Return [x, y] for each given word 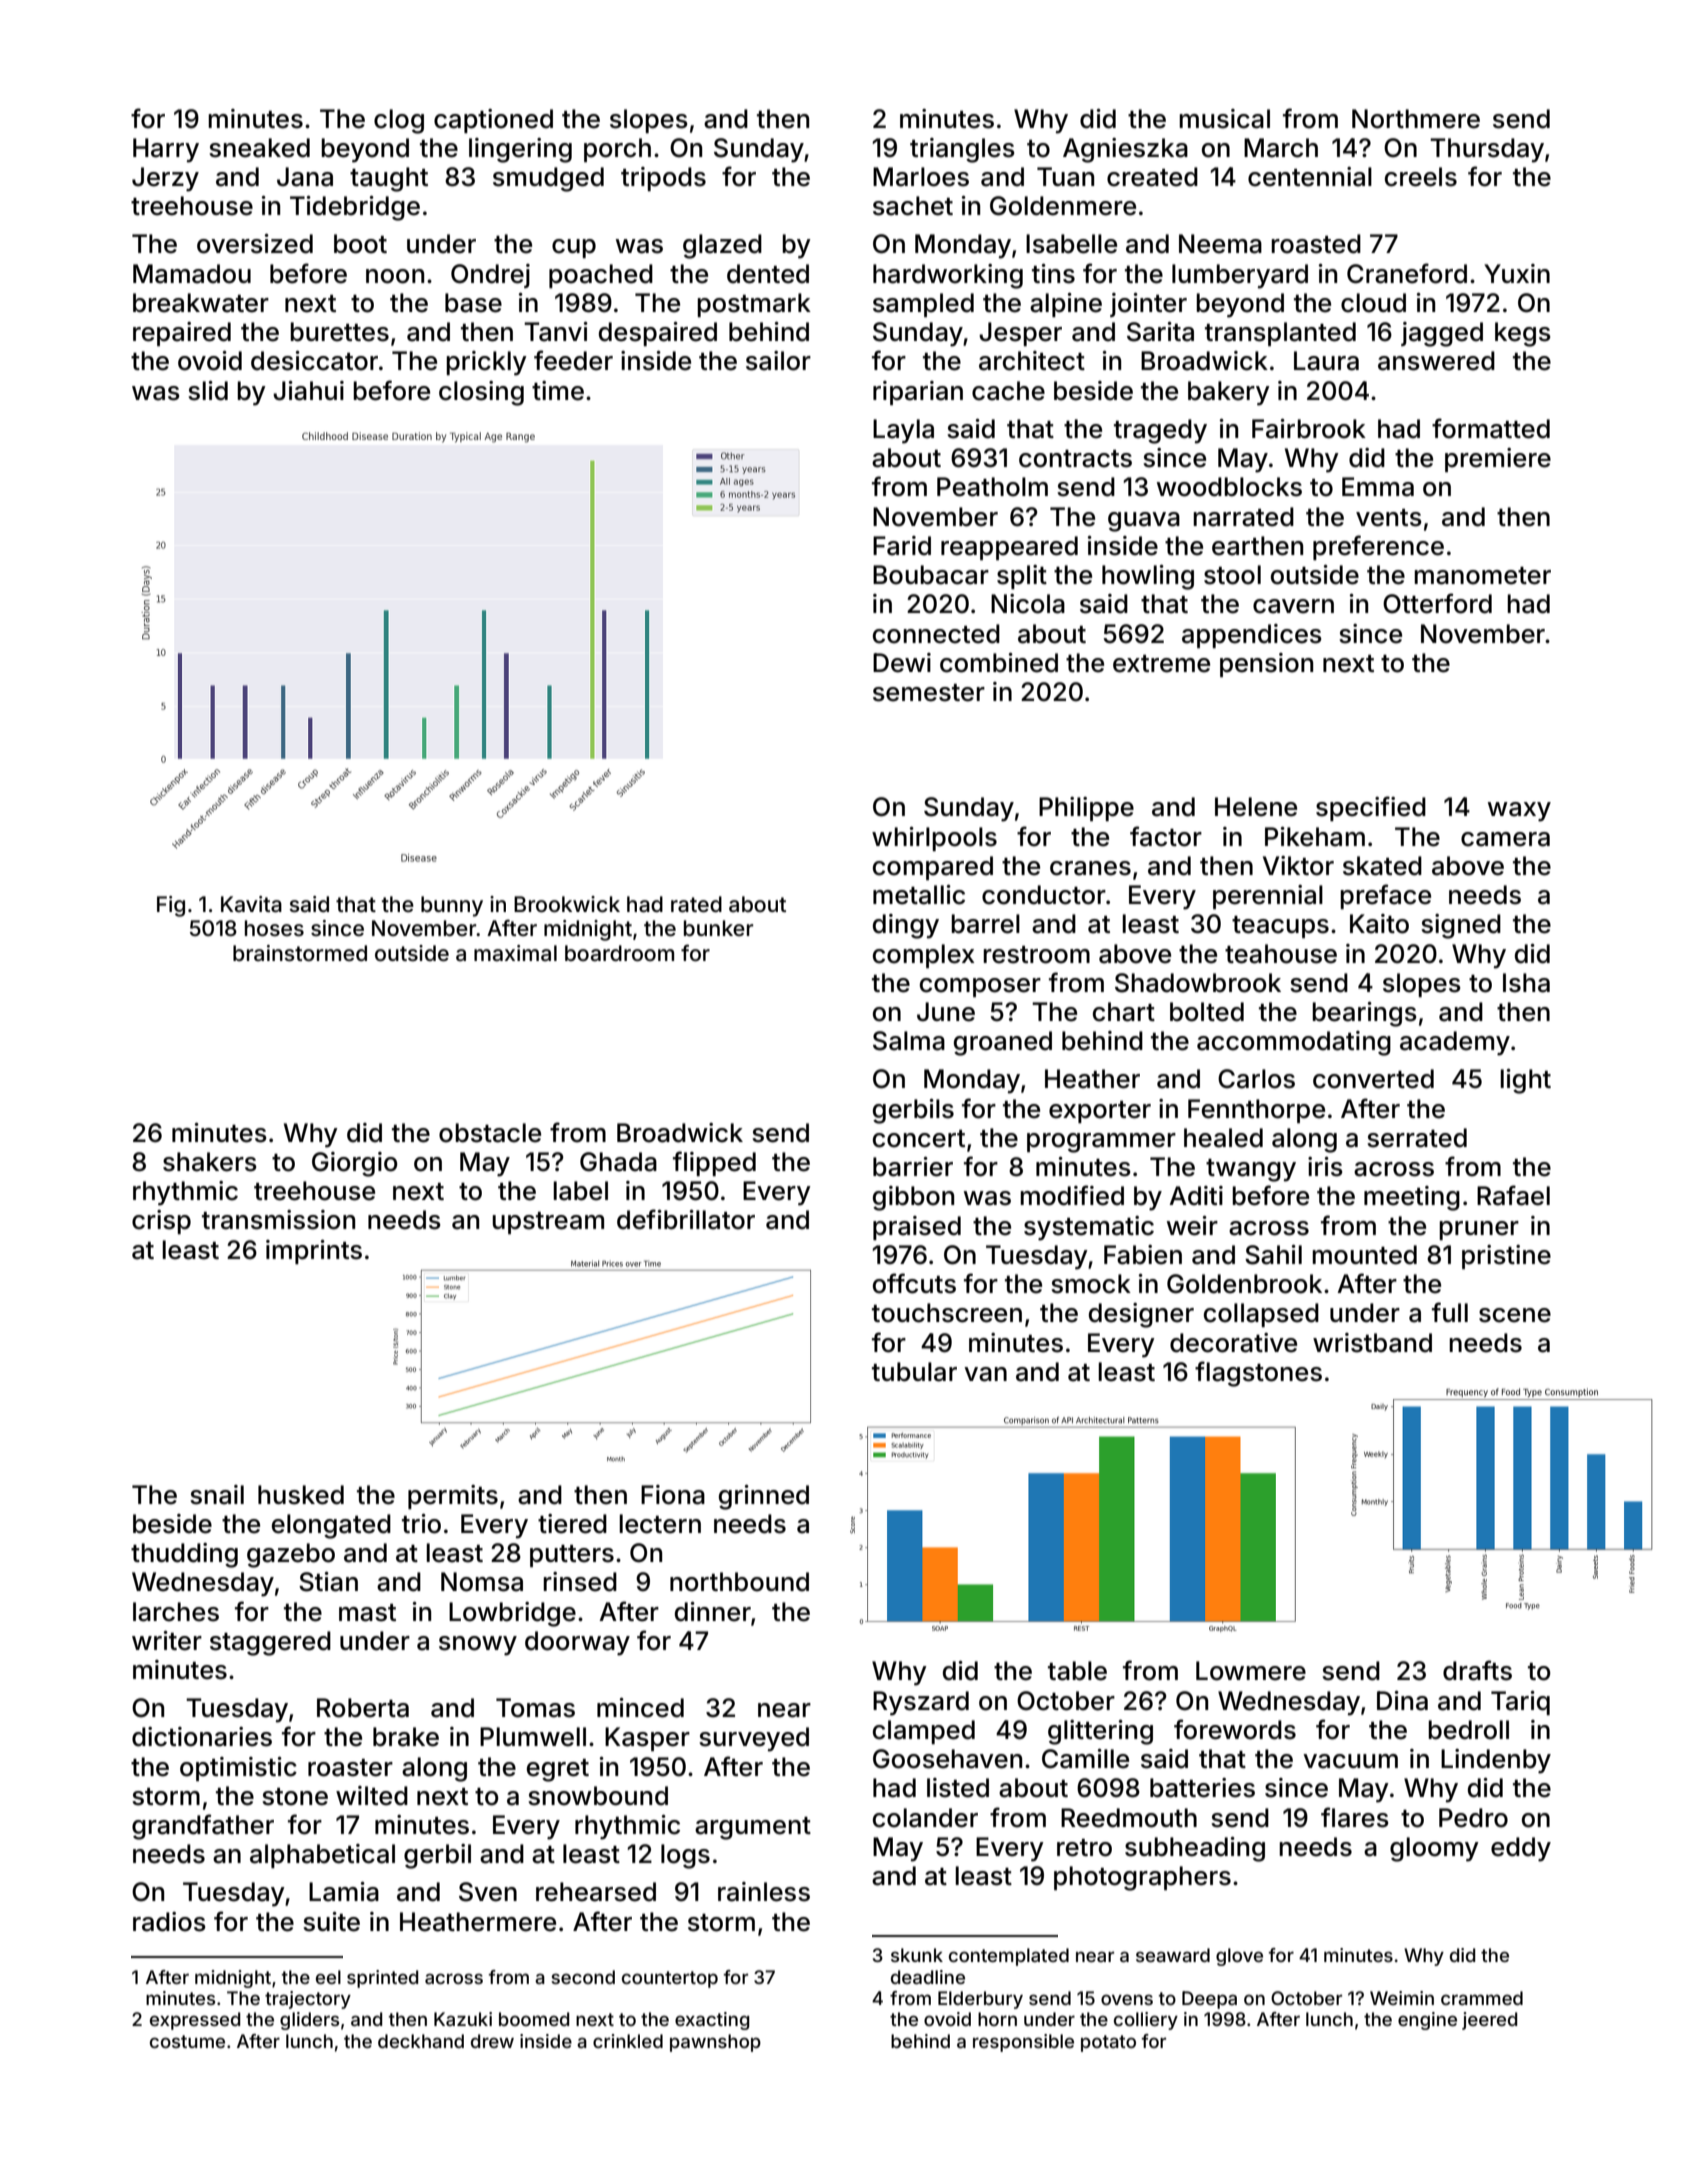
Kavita [251, 904]
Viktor [1298, 866]
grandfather [203, 1827]
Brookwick [567, 904]
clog [399, 121]
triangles [962, 150]
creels [1421, 177]
